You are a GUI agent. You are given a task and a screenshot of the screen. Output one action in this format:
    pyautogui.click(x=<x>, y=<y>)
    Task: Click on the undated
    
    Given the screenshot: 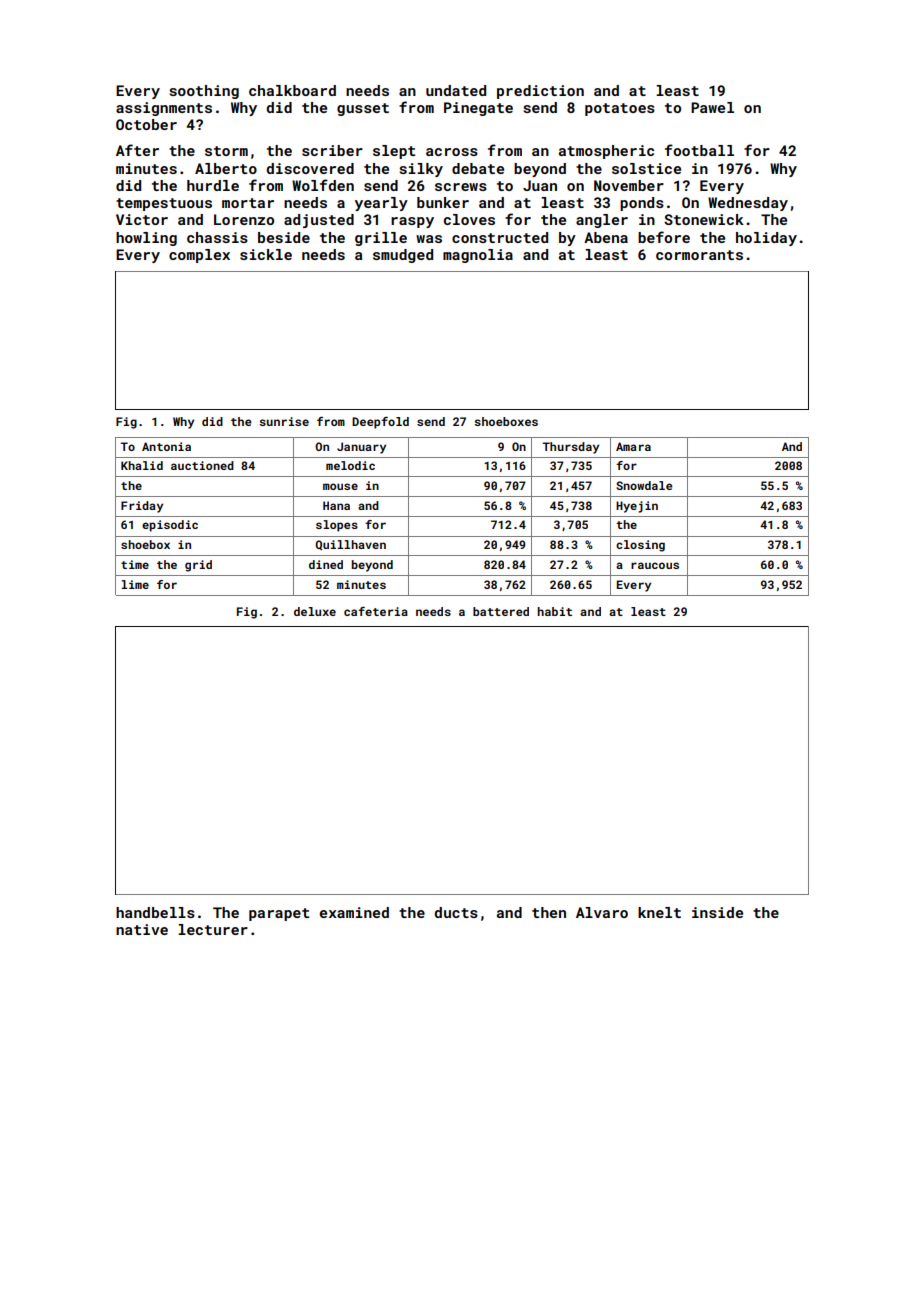 What is the action you would take?
    pyautogui.click(x=456, y=90)
